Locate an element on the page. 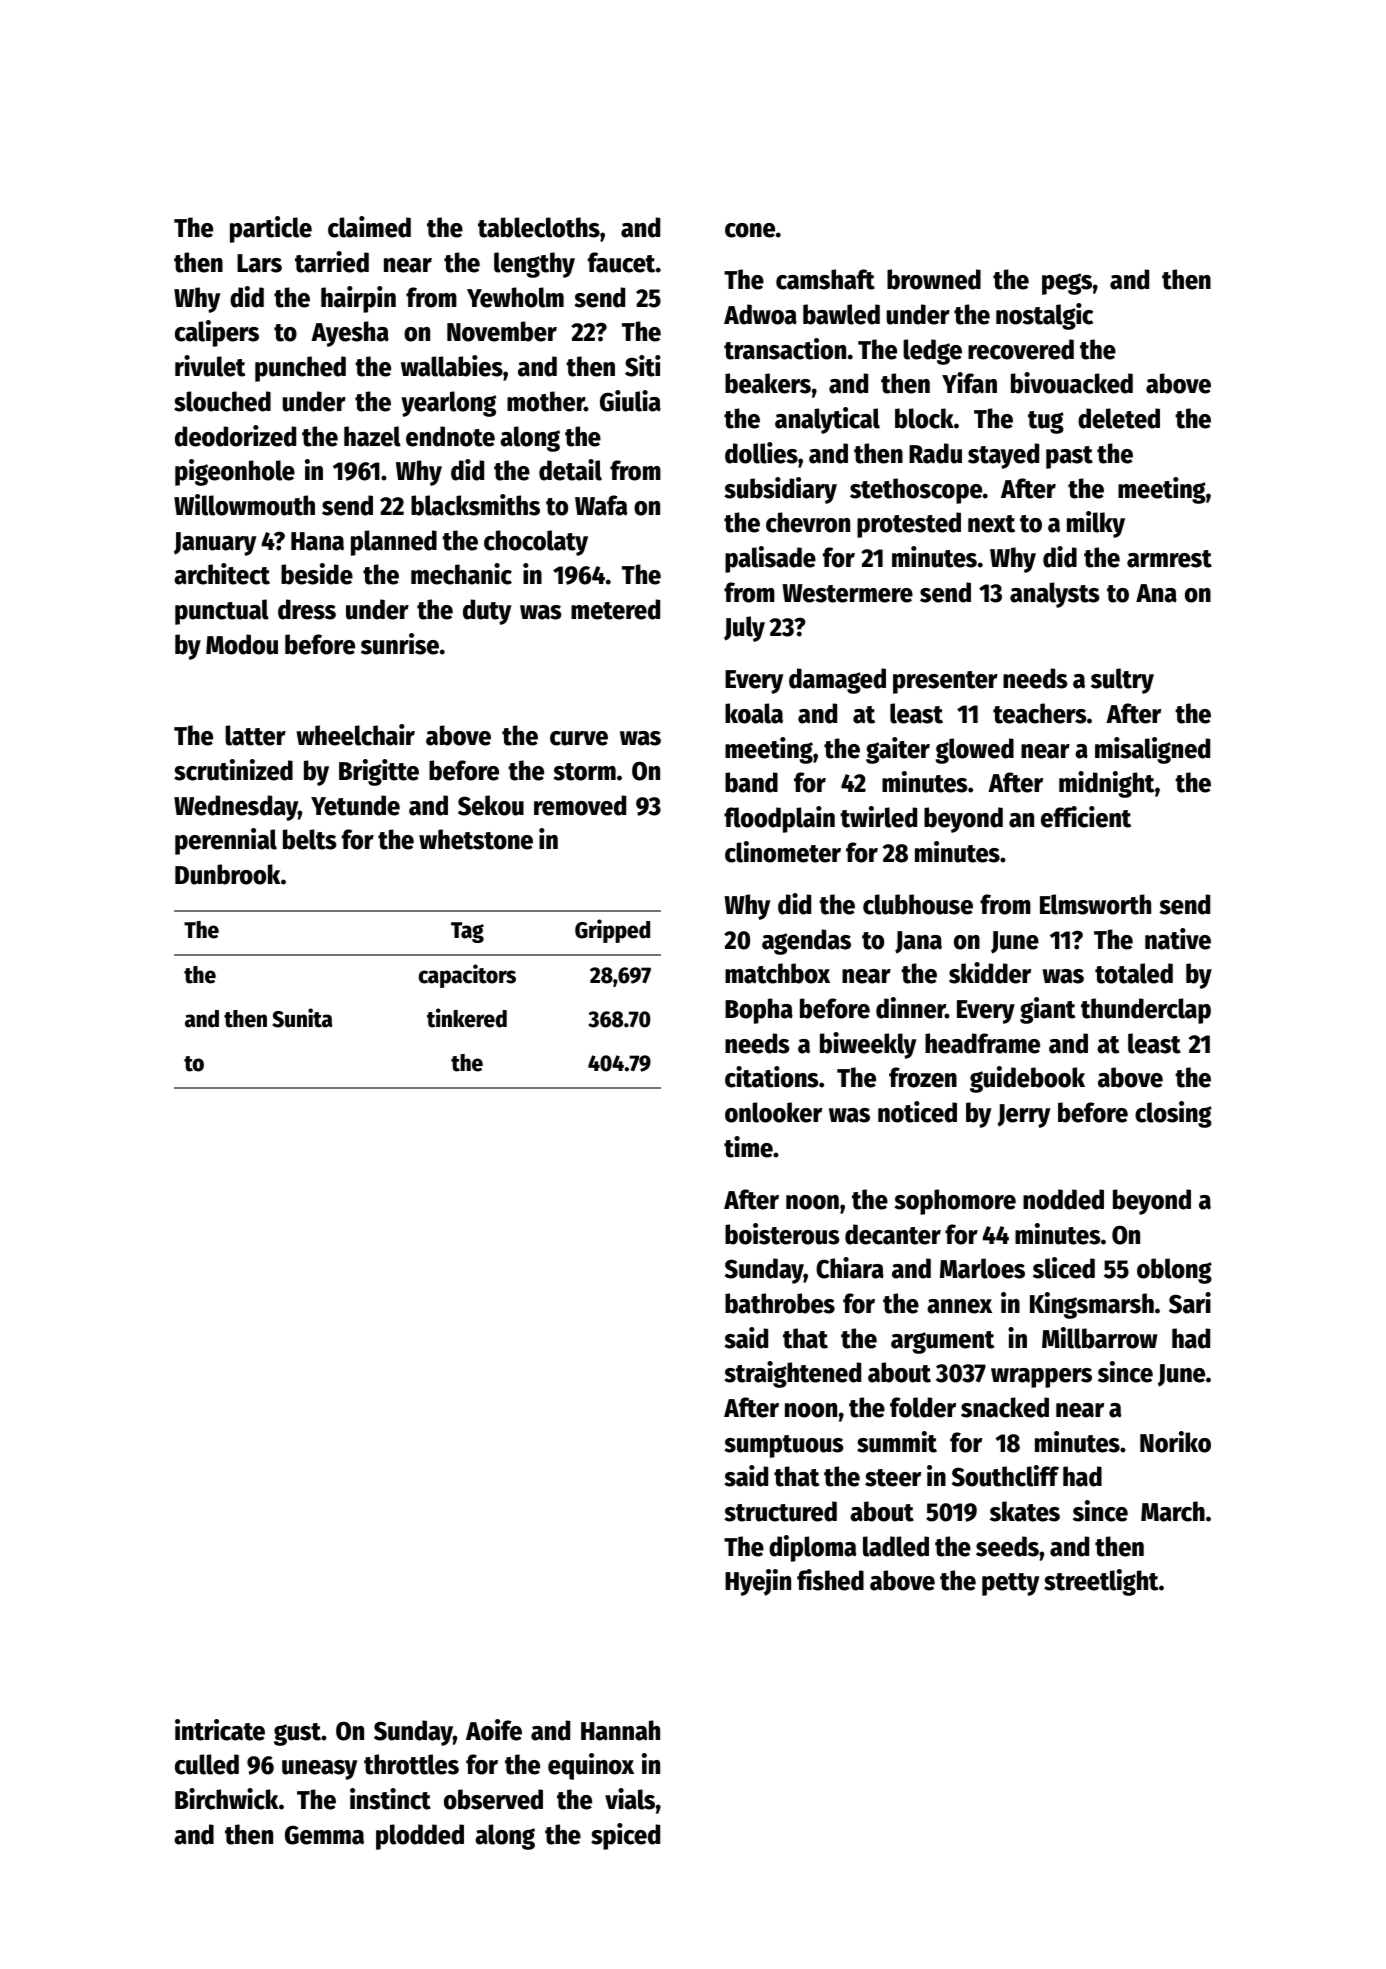 This image has width=1386, height=1969. Millbarrow is located at coordinates (1099, 1338).
